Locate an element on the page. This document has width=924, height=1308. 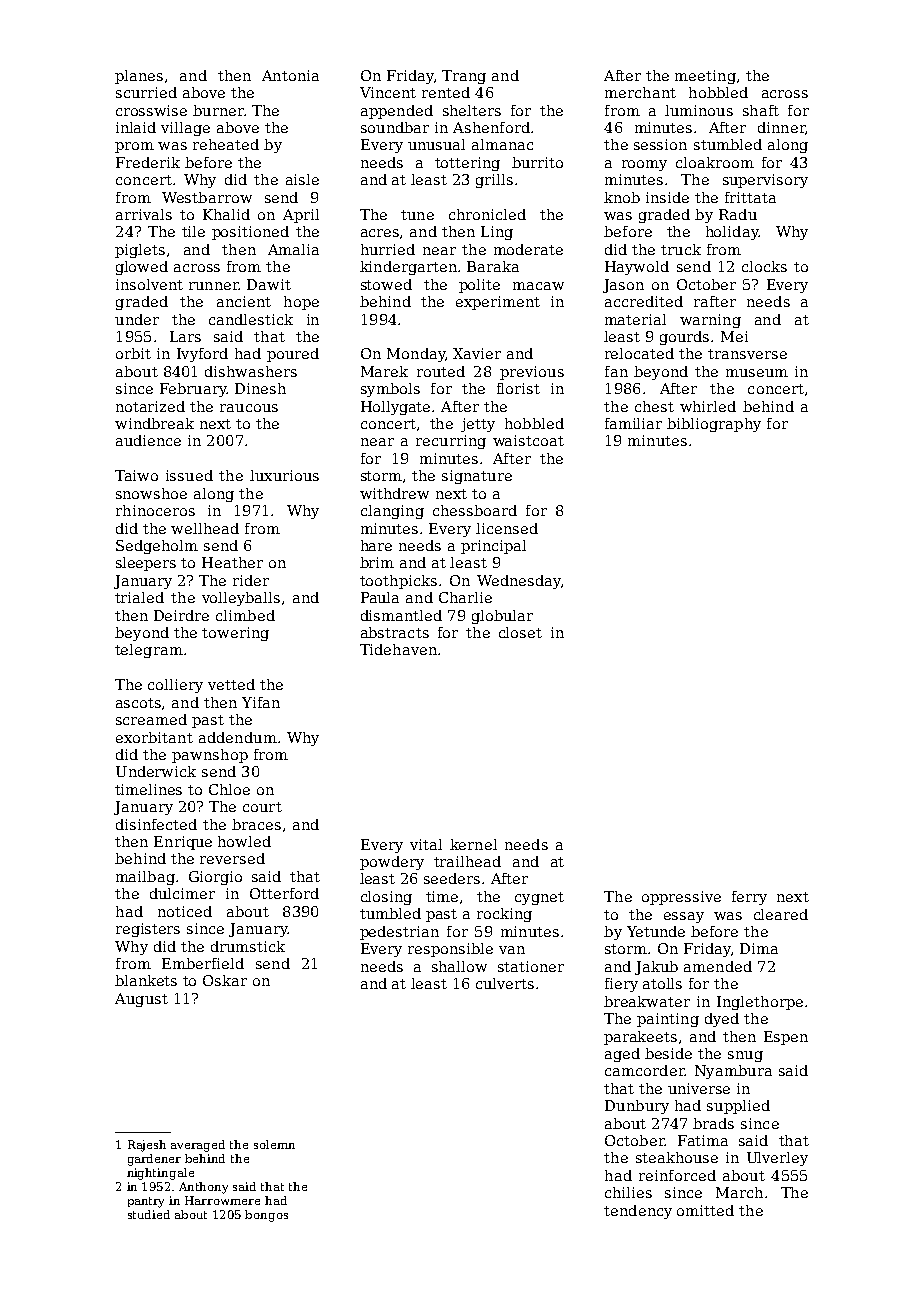
planes is located at coordinates (139, 77).
